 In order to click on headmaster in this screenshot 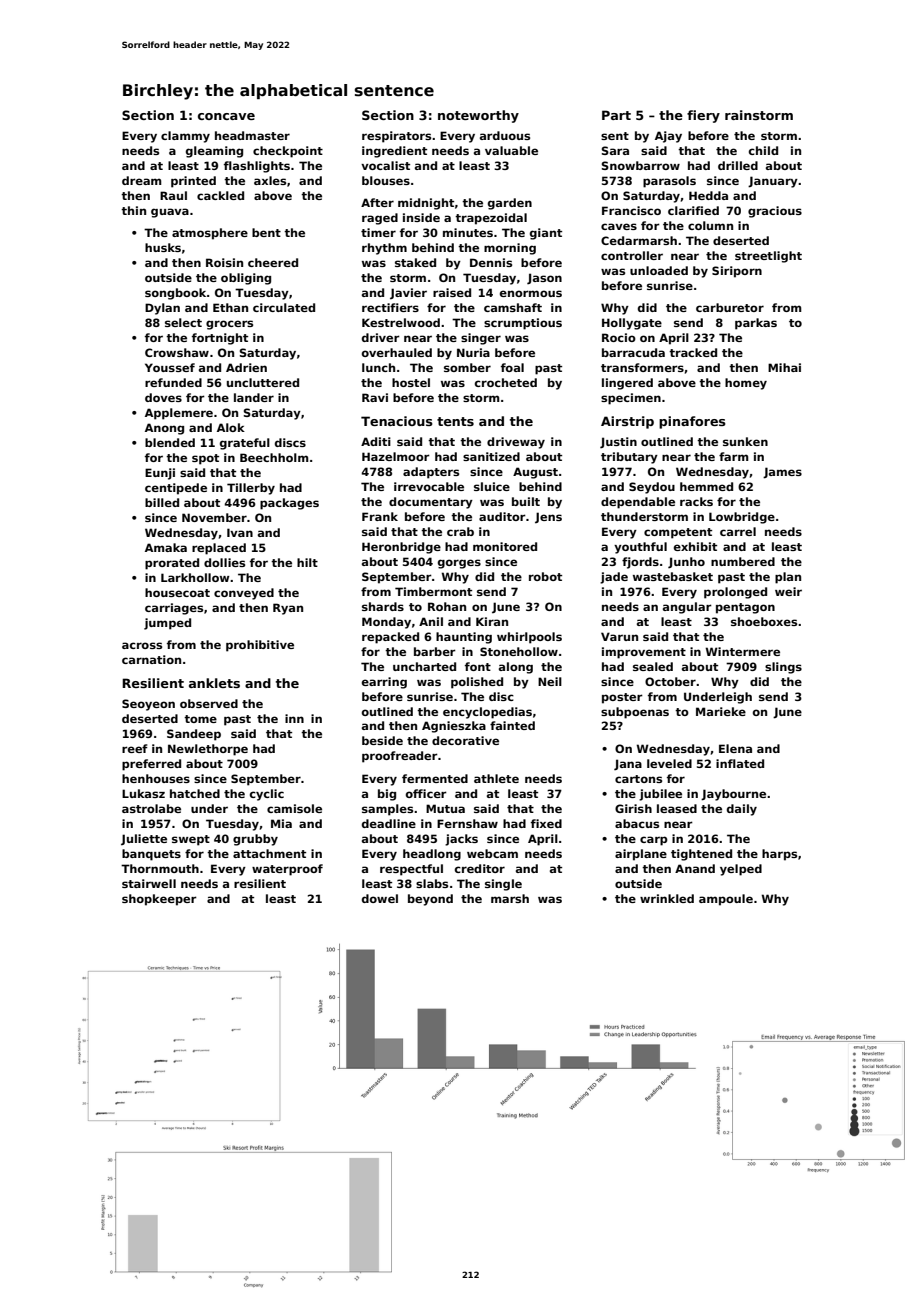, I will do `click(252, 135)`.
